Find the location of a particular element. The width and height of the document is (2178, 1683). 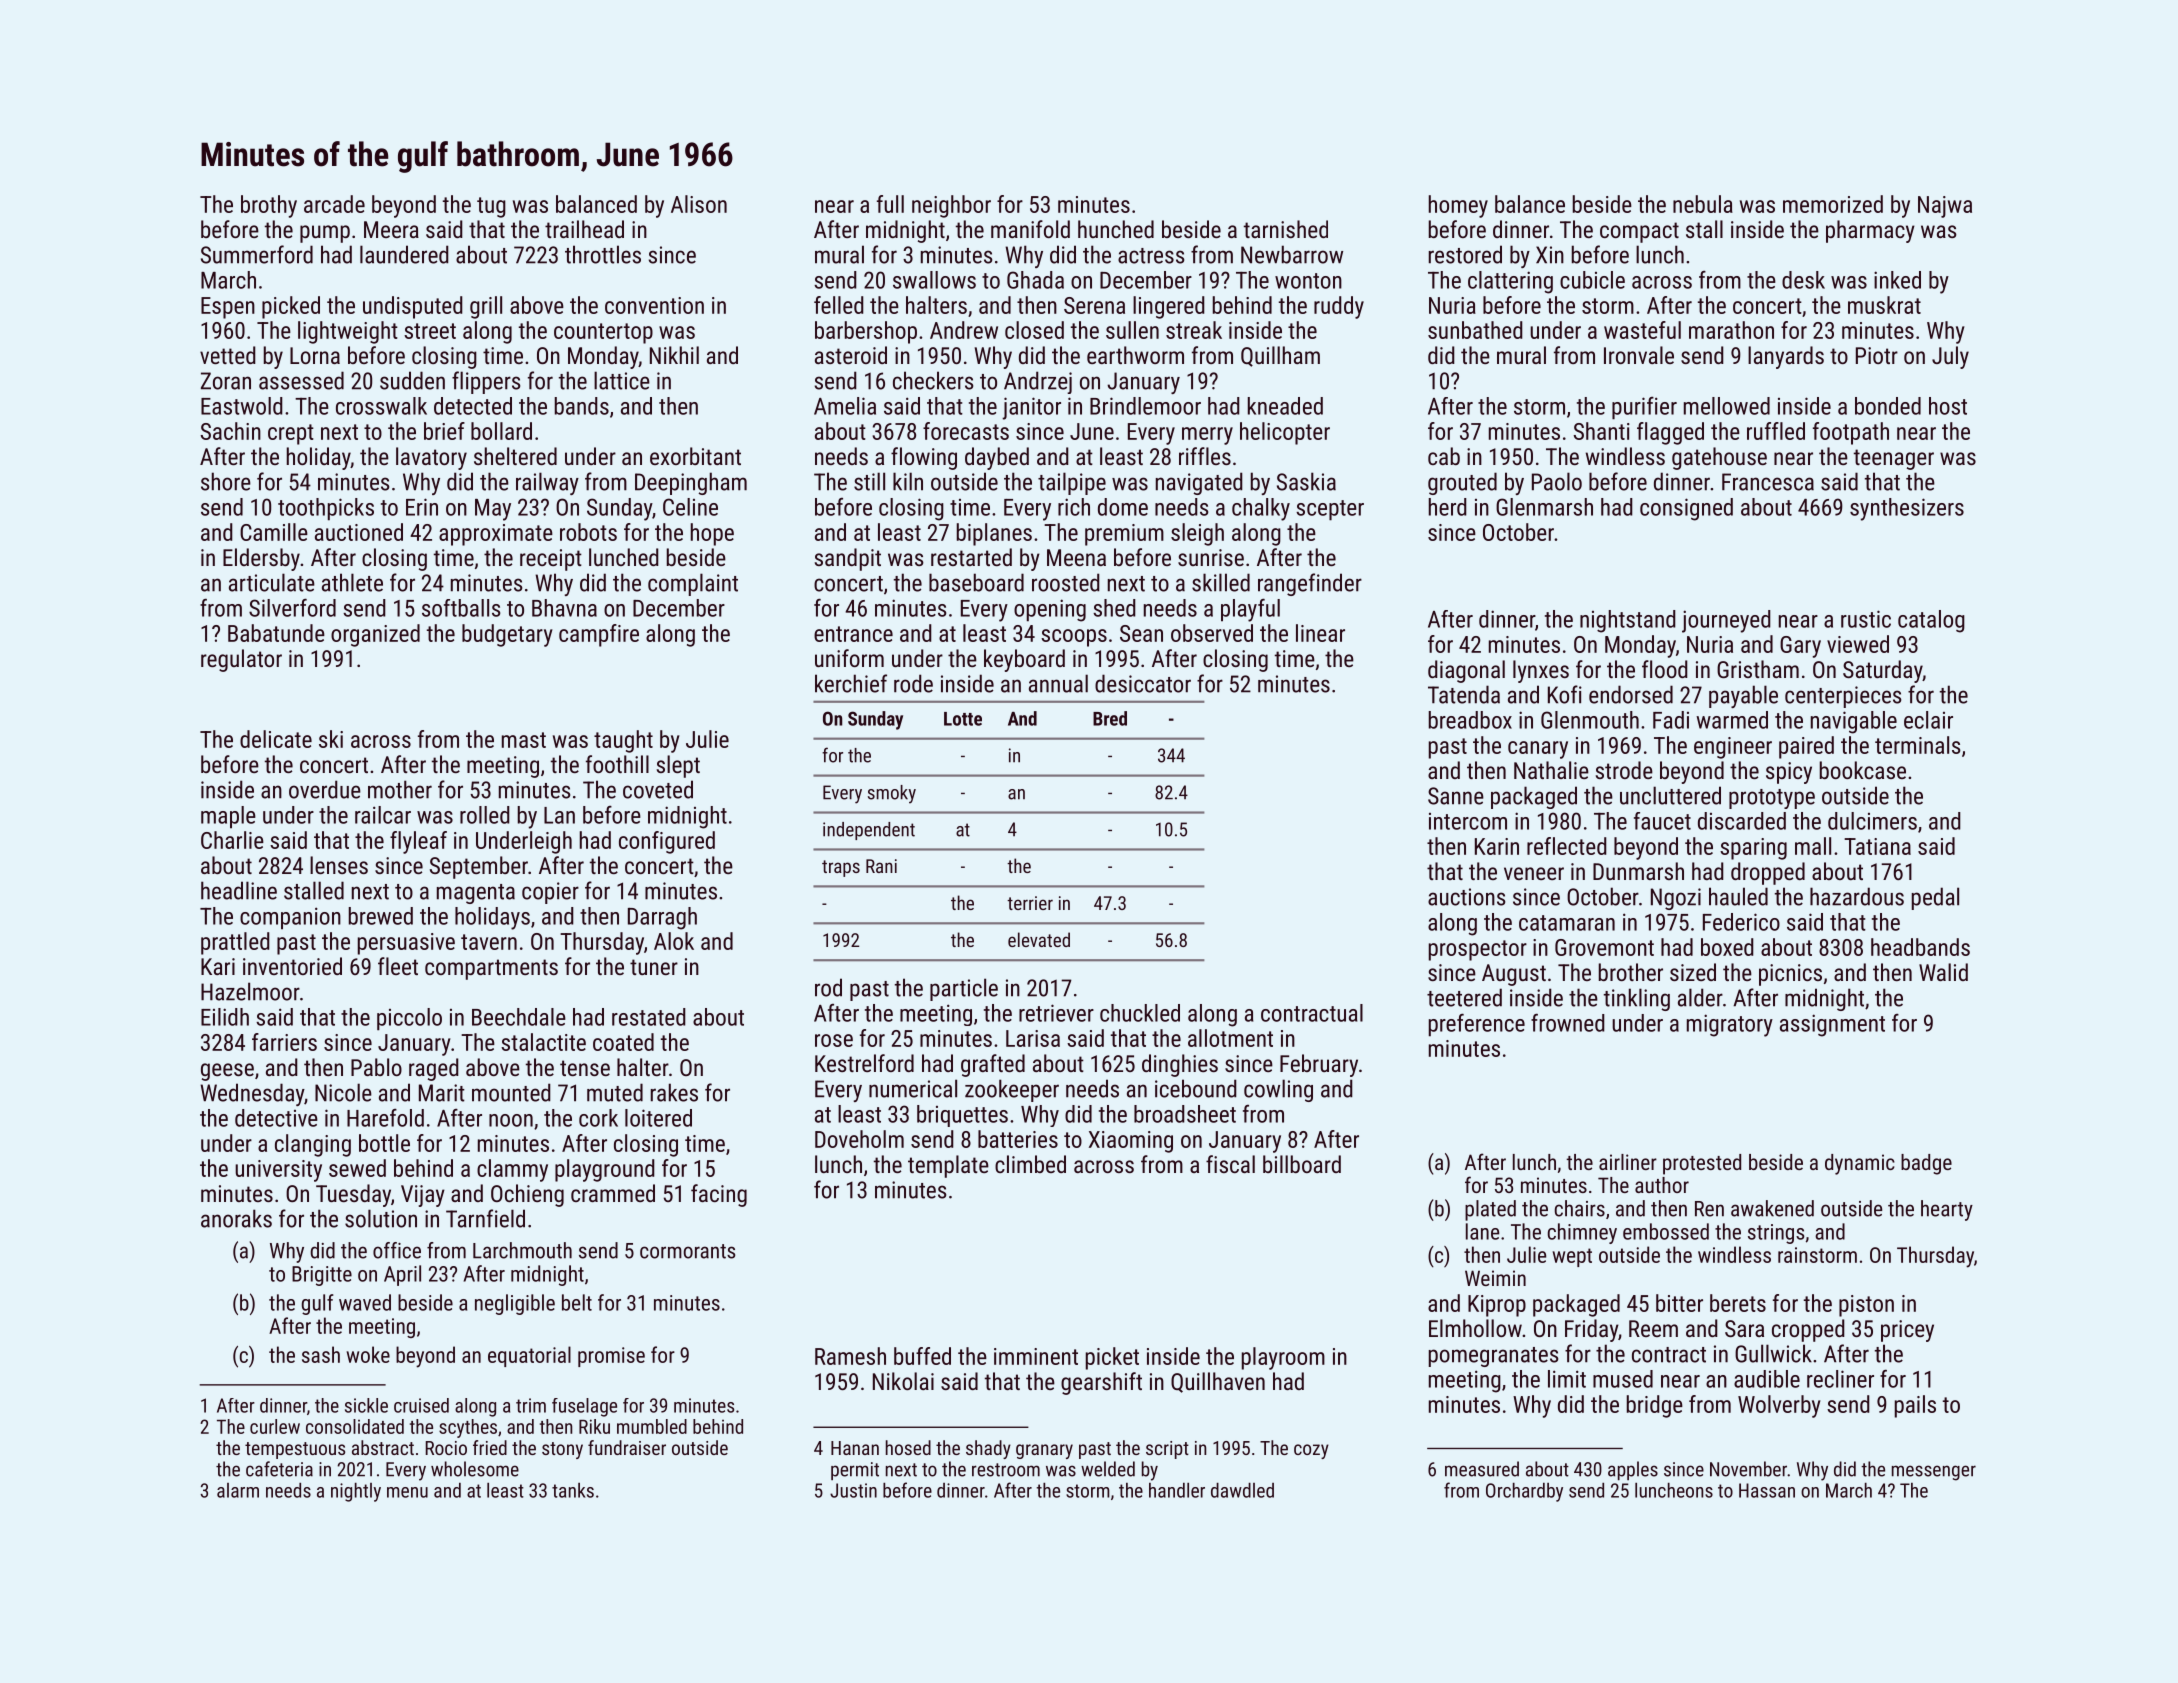

Eastwold is located at coordinates (242, 406).
